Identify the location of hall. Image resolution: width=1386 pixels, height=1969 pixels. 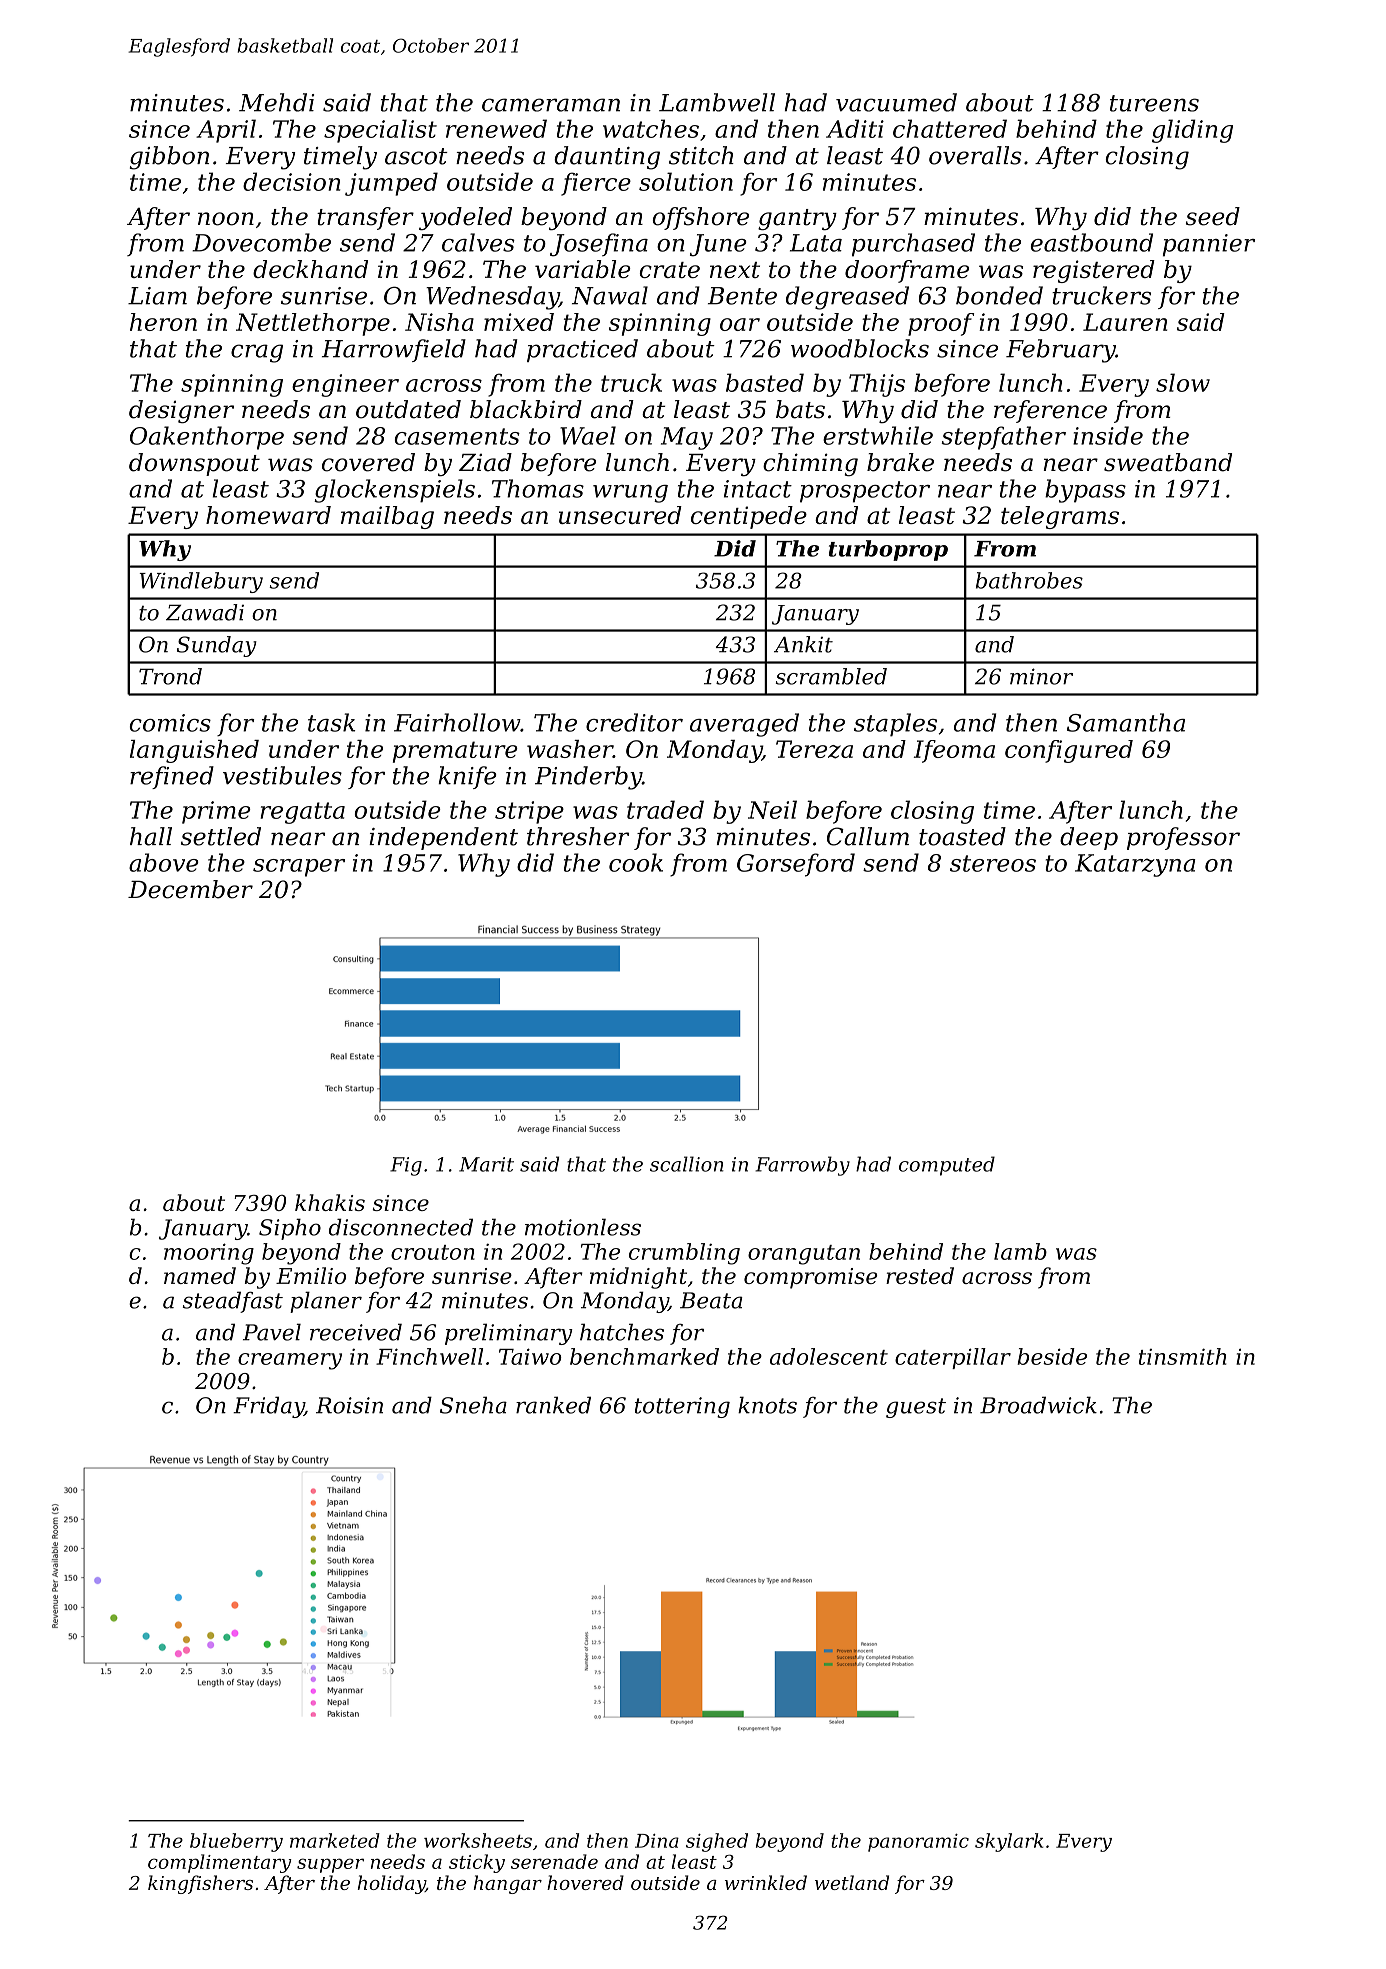
(151, 836).
